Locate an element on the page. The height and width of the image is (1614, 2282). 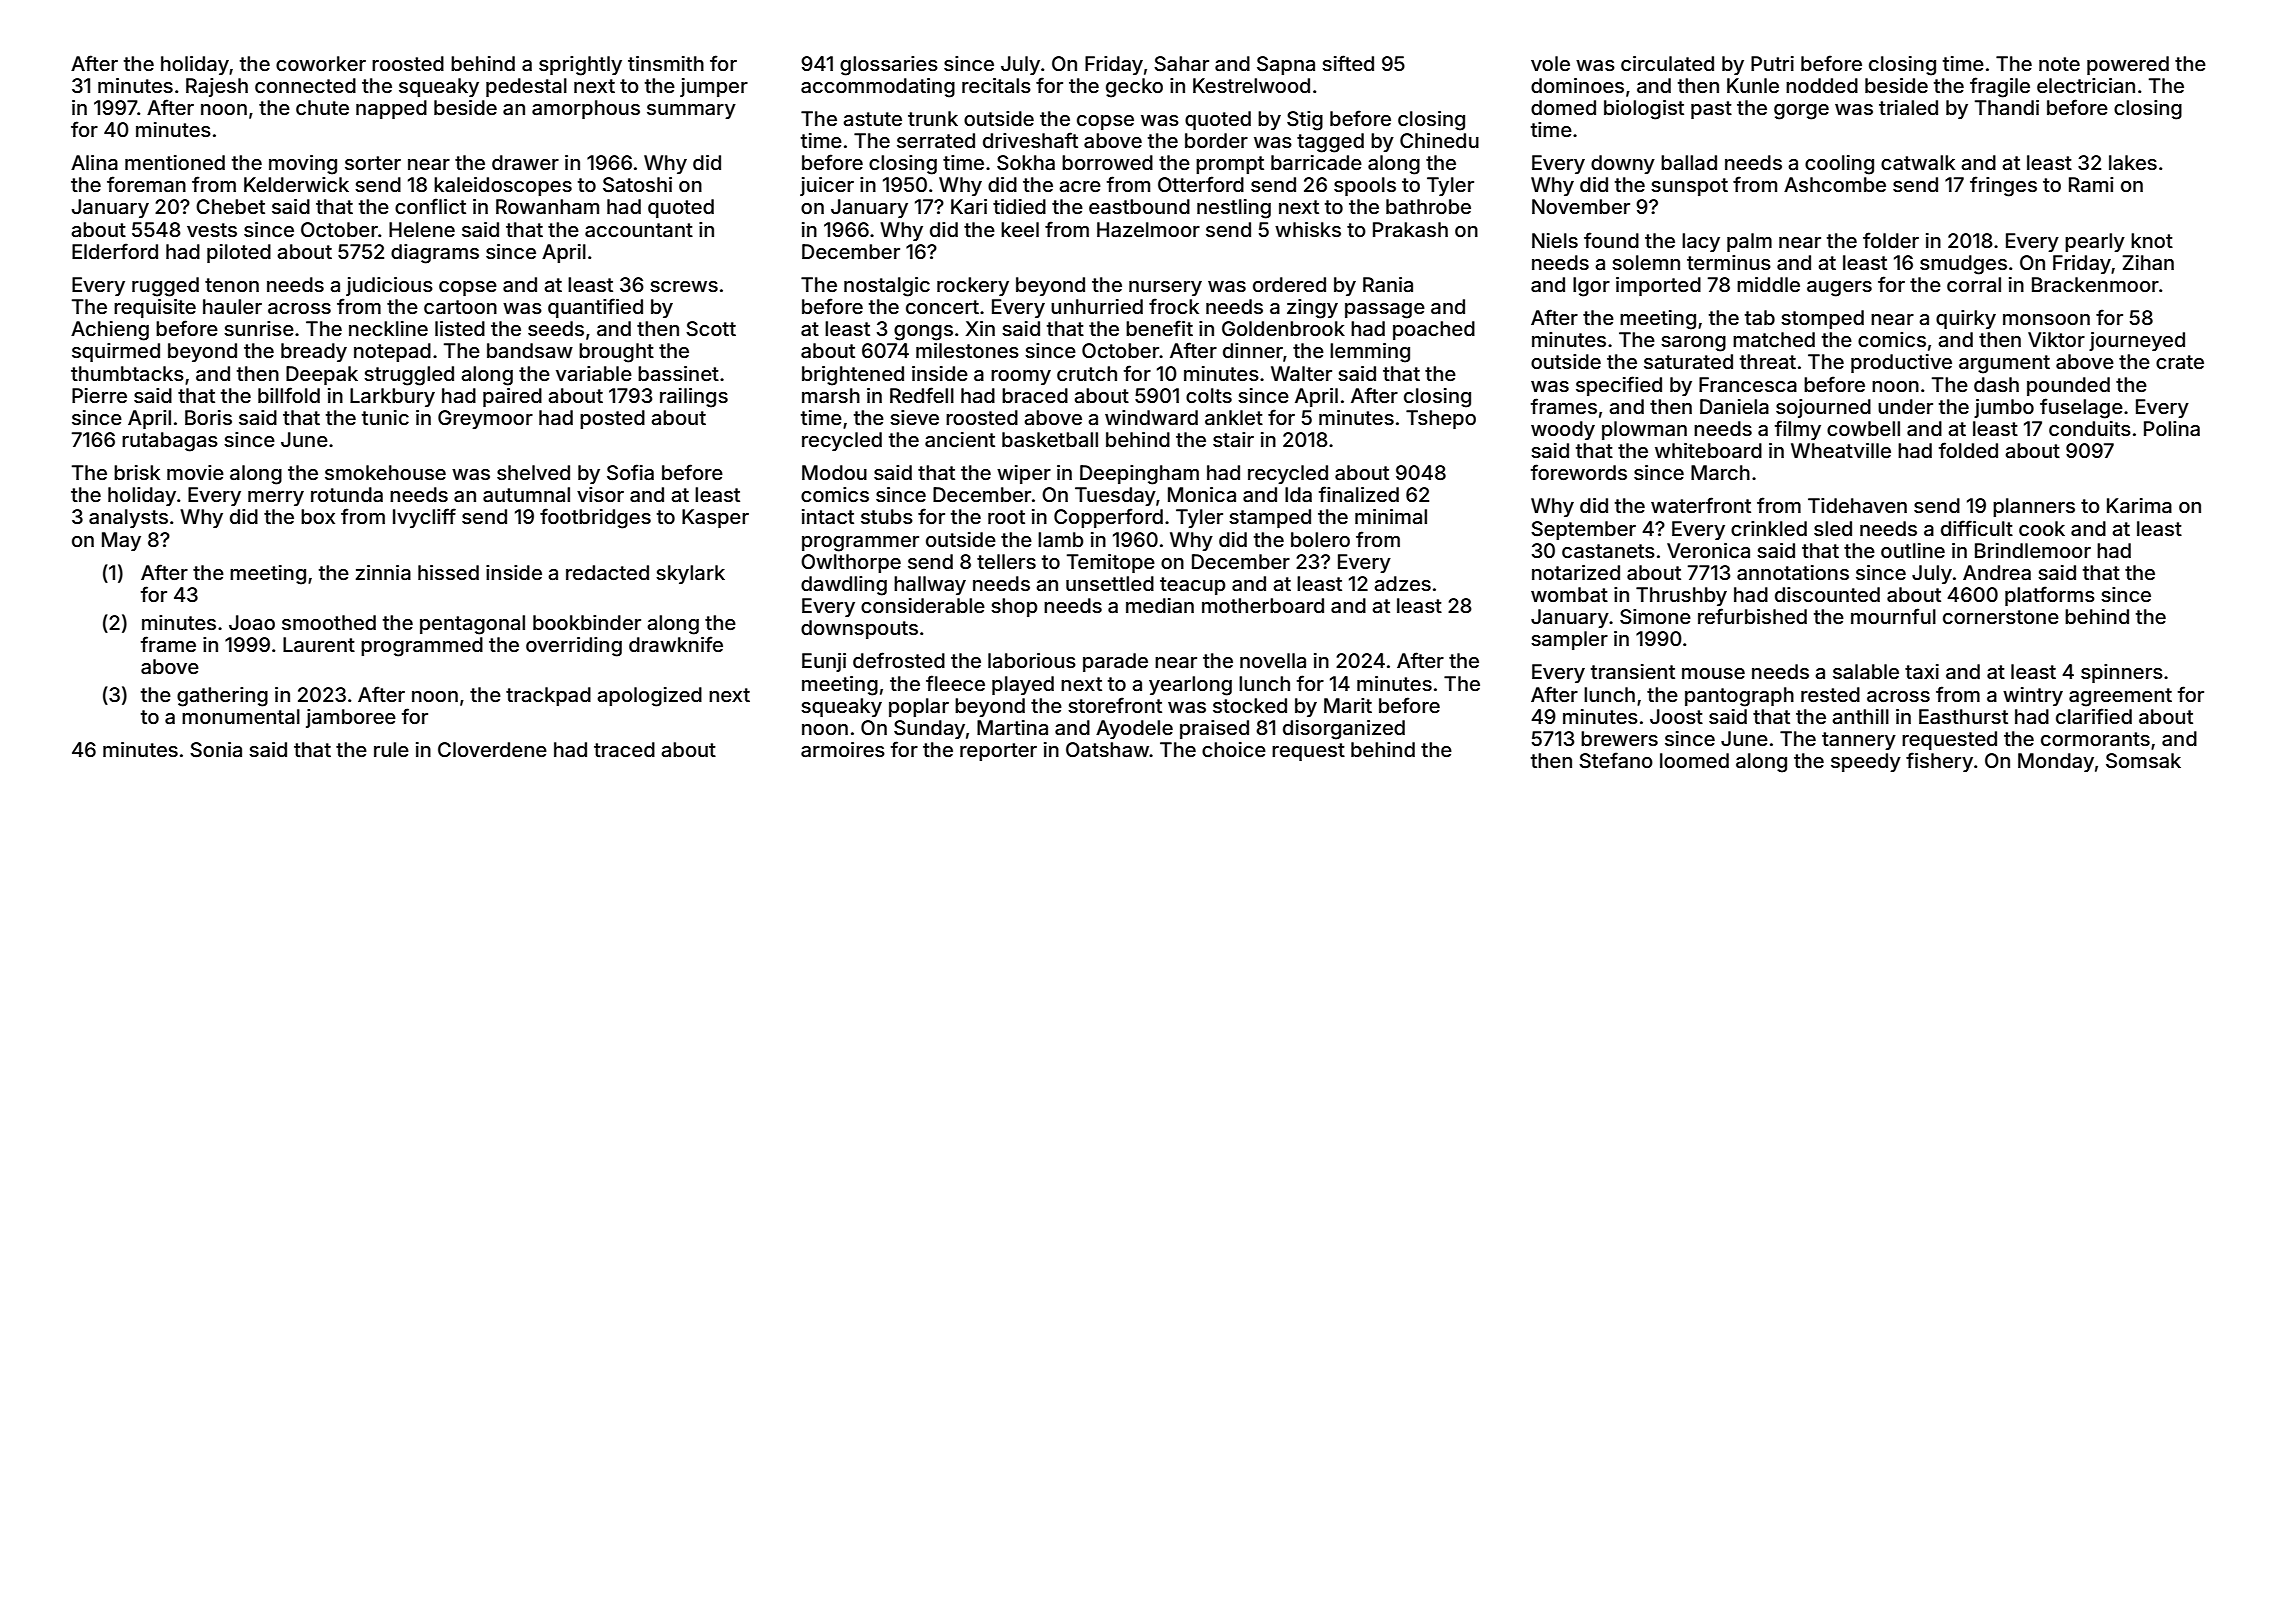
passage is located at coordinates (1385, 311).
